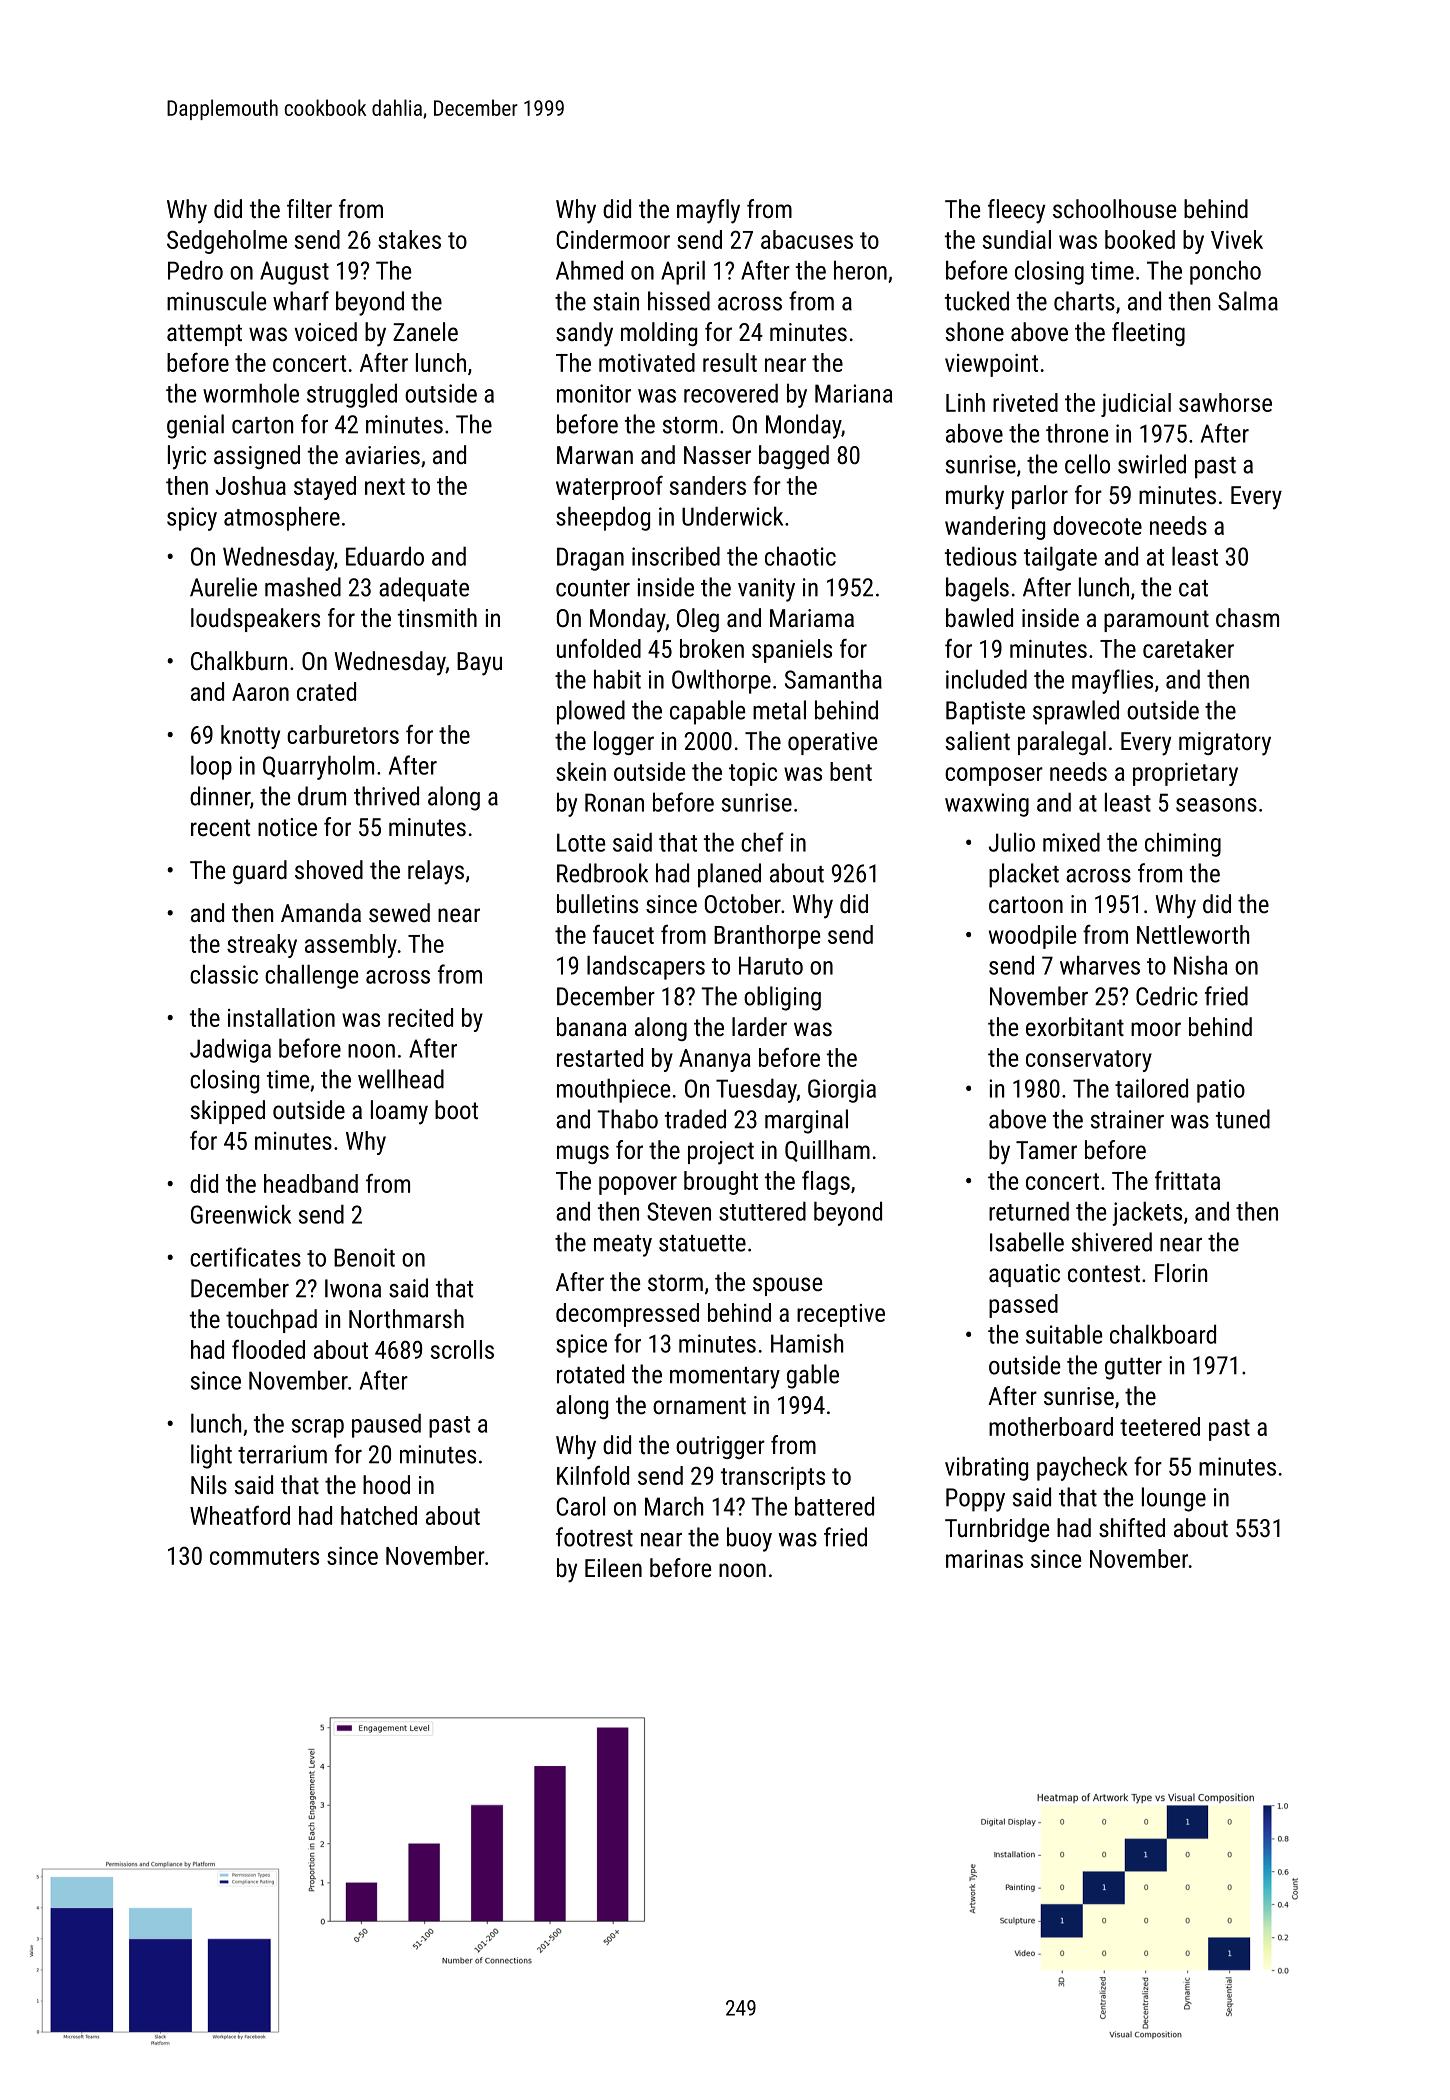 This image has width=1450, height=2100. I want to click on passed, so click(1023, 1306).
